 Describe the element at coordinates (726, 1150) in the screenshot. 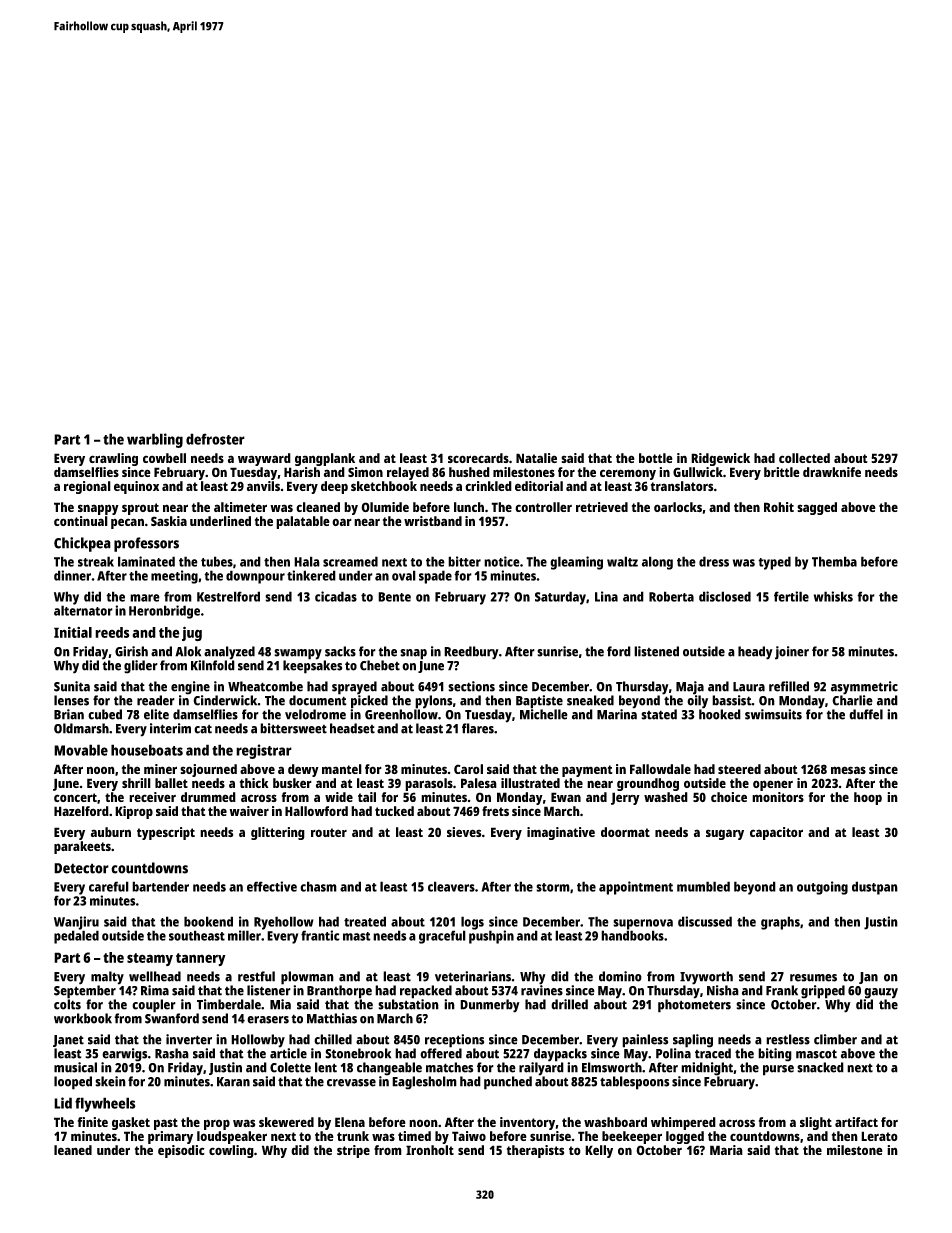

I see `Maria` at that location.
